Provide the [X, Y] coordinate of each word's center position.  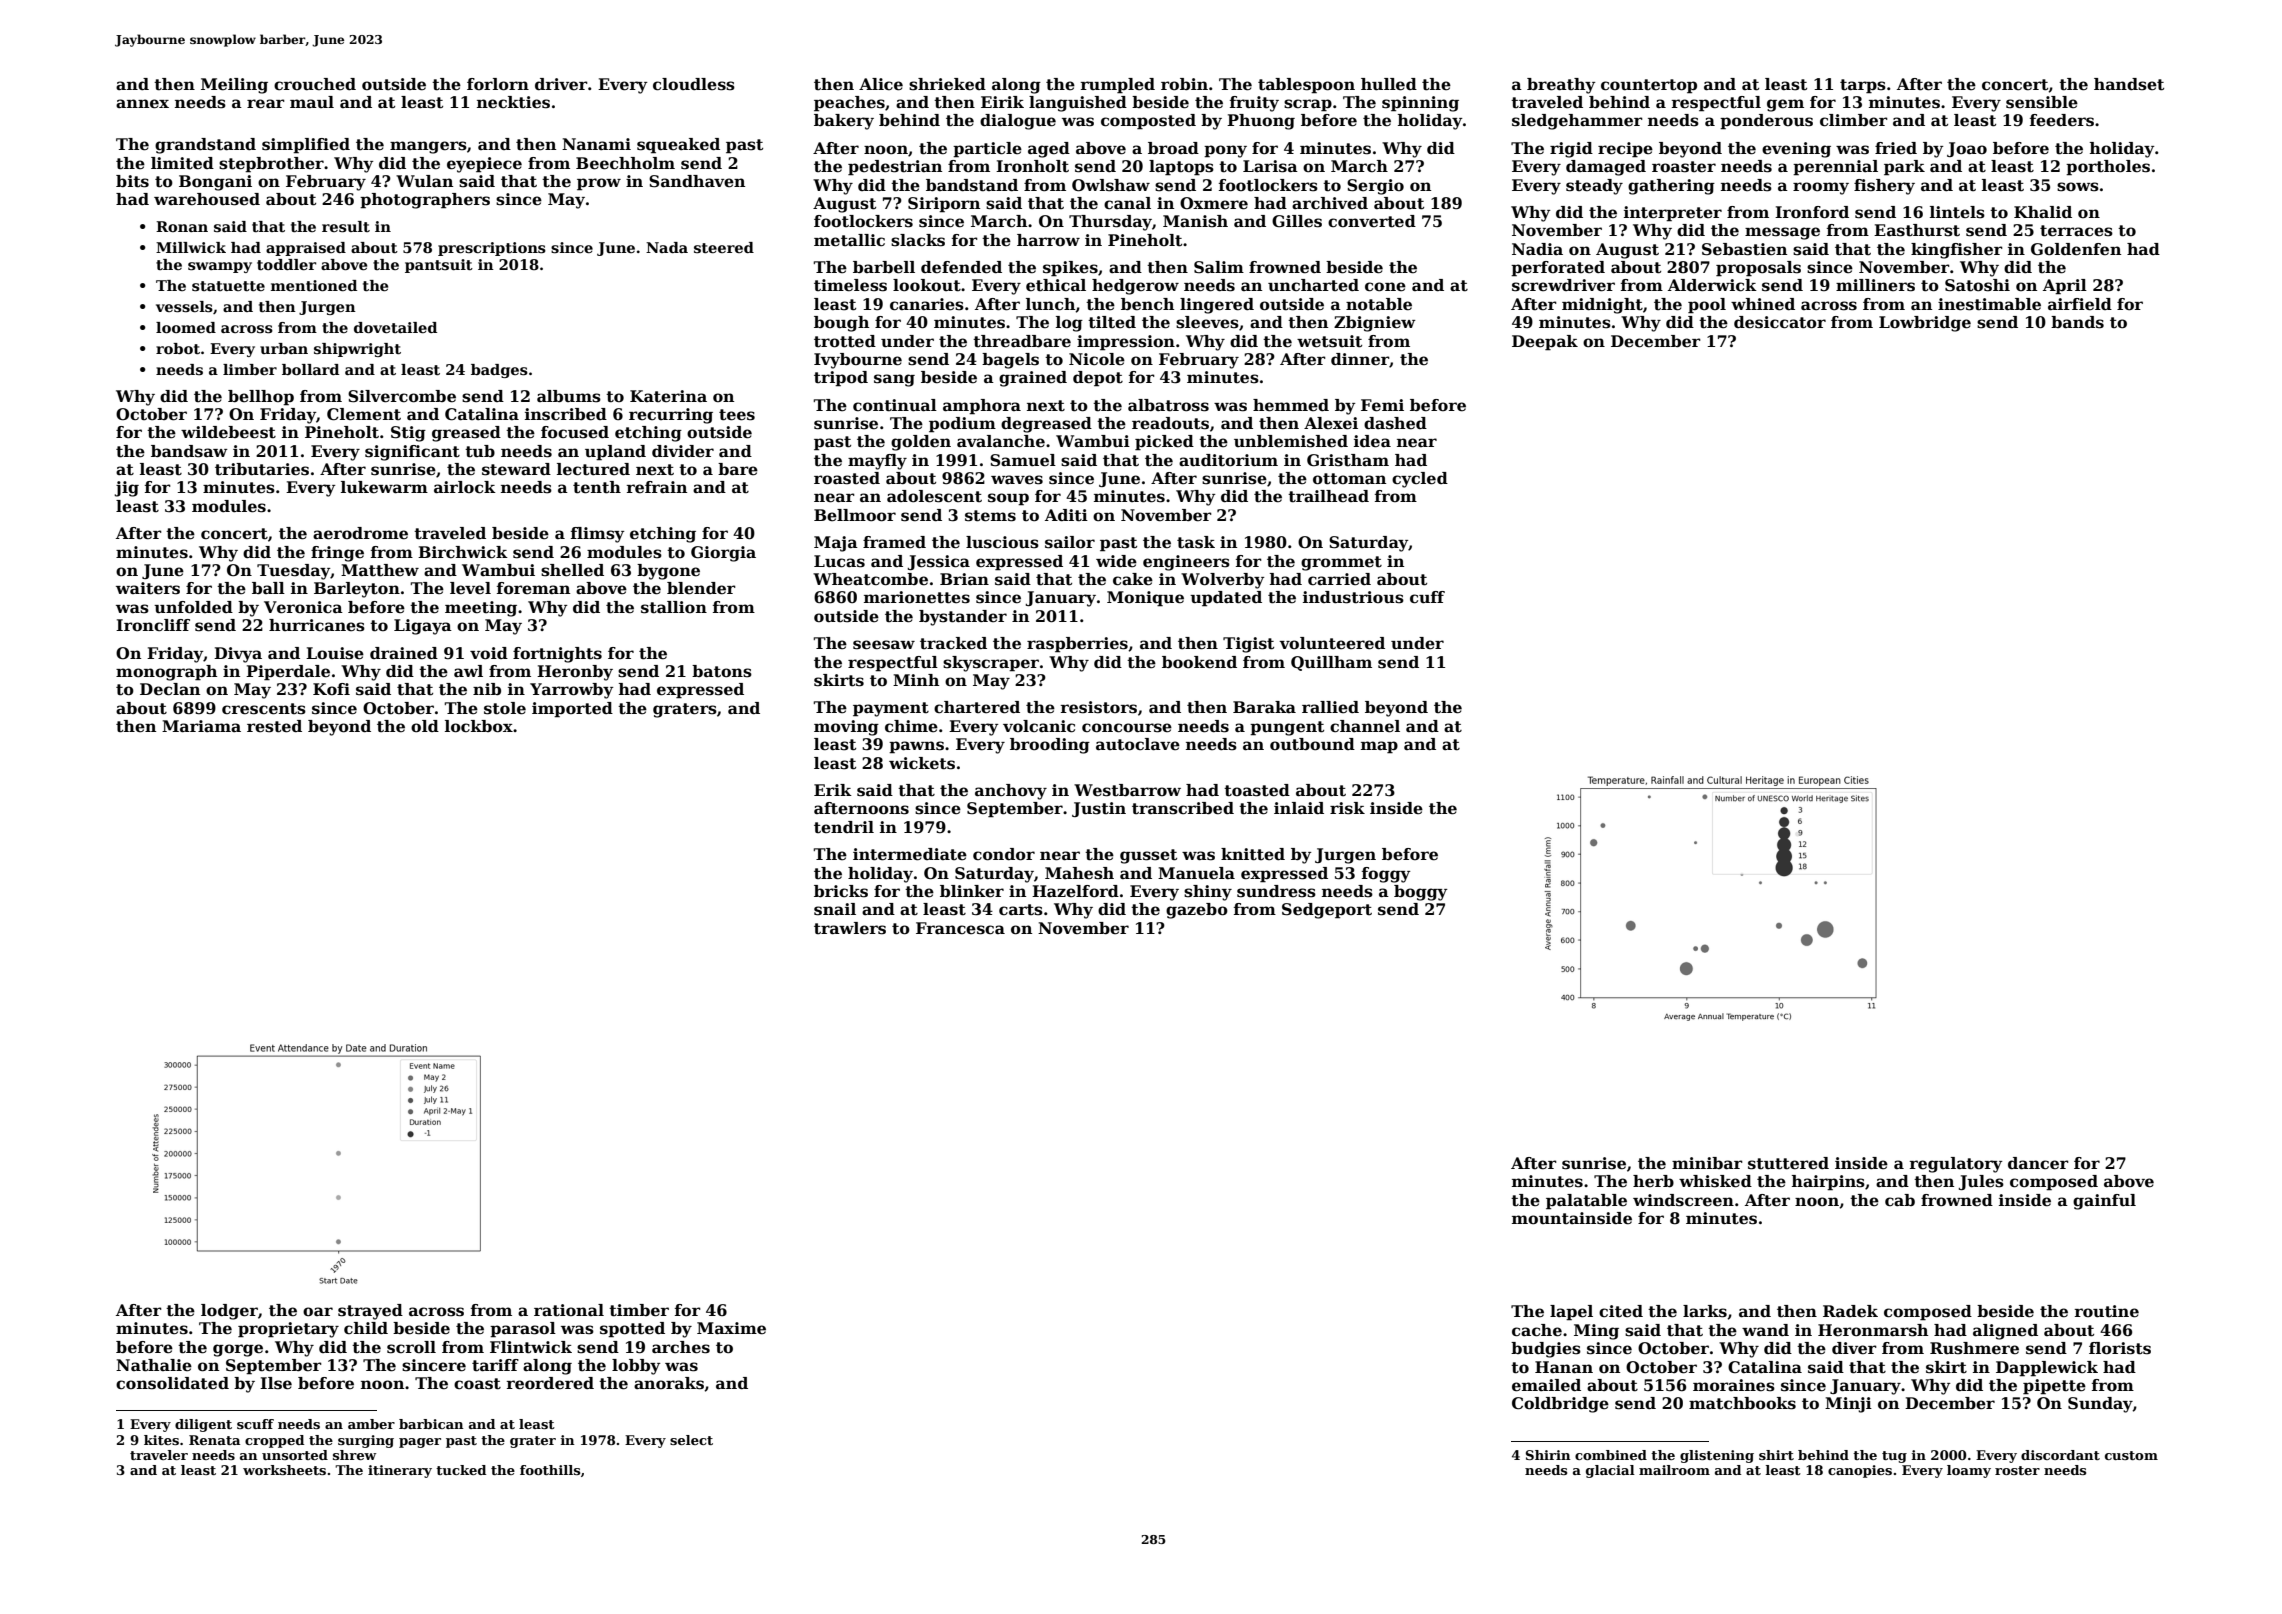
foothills [550, 1470]
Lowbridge [1925, 324]
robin [1184, 84]
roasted [847, 478]
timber [639, 1310]
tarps [1863, 86]
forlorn [498, 84]
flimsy [598, 535]
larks [1705, 1311]
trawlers [850, 928]
